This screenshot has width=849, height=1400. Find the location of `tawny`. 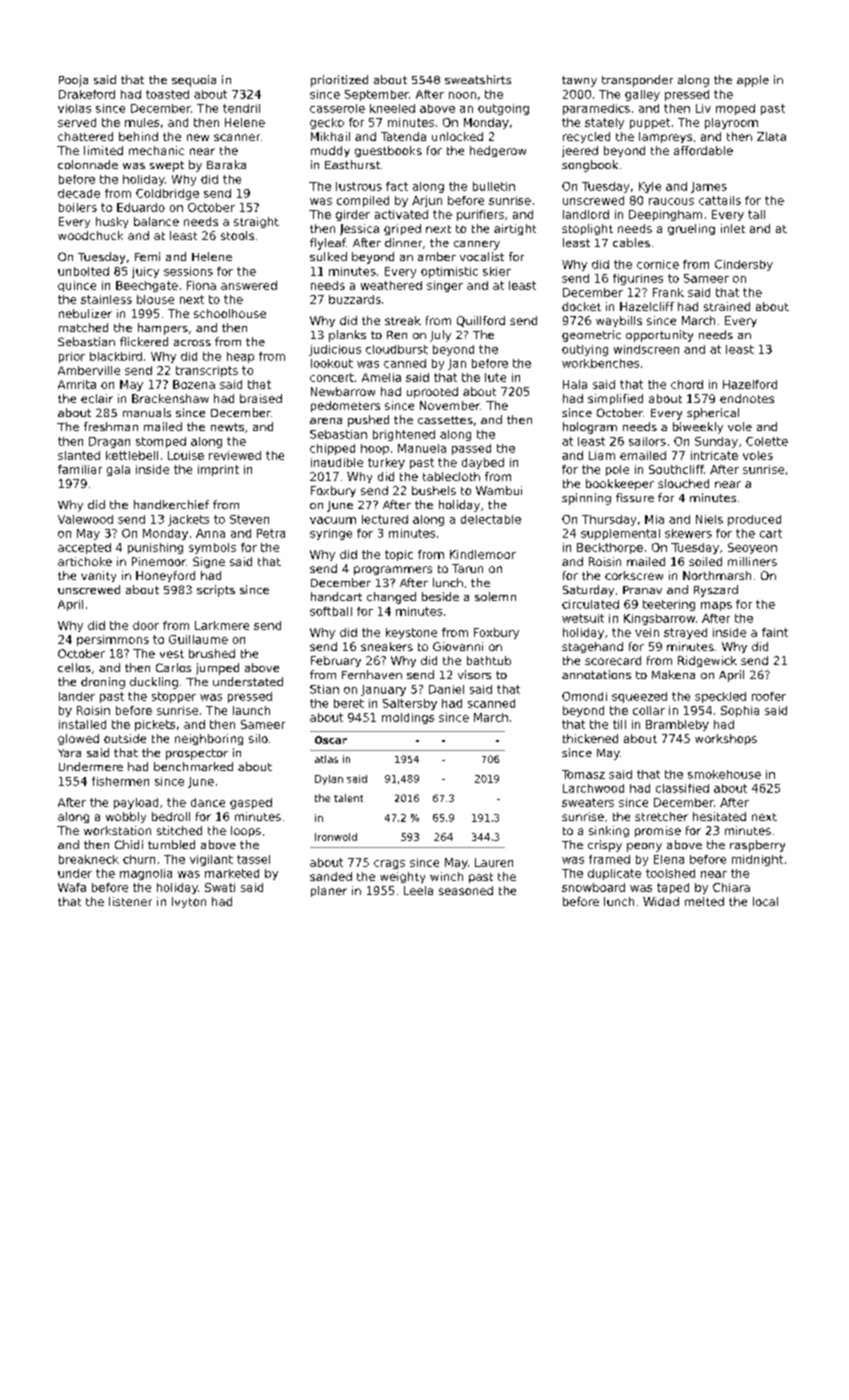

tawny is located at coordinates (579, 81).
